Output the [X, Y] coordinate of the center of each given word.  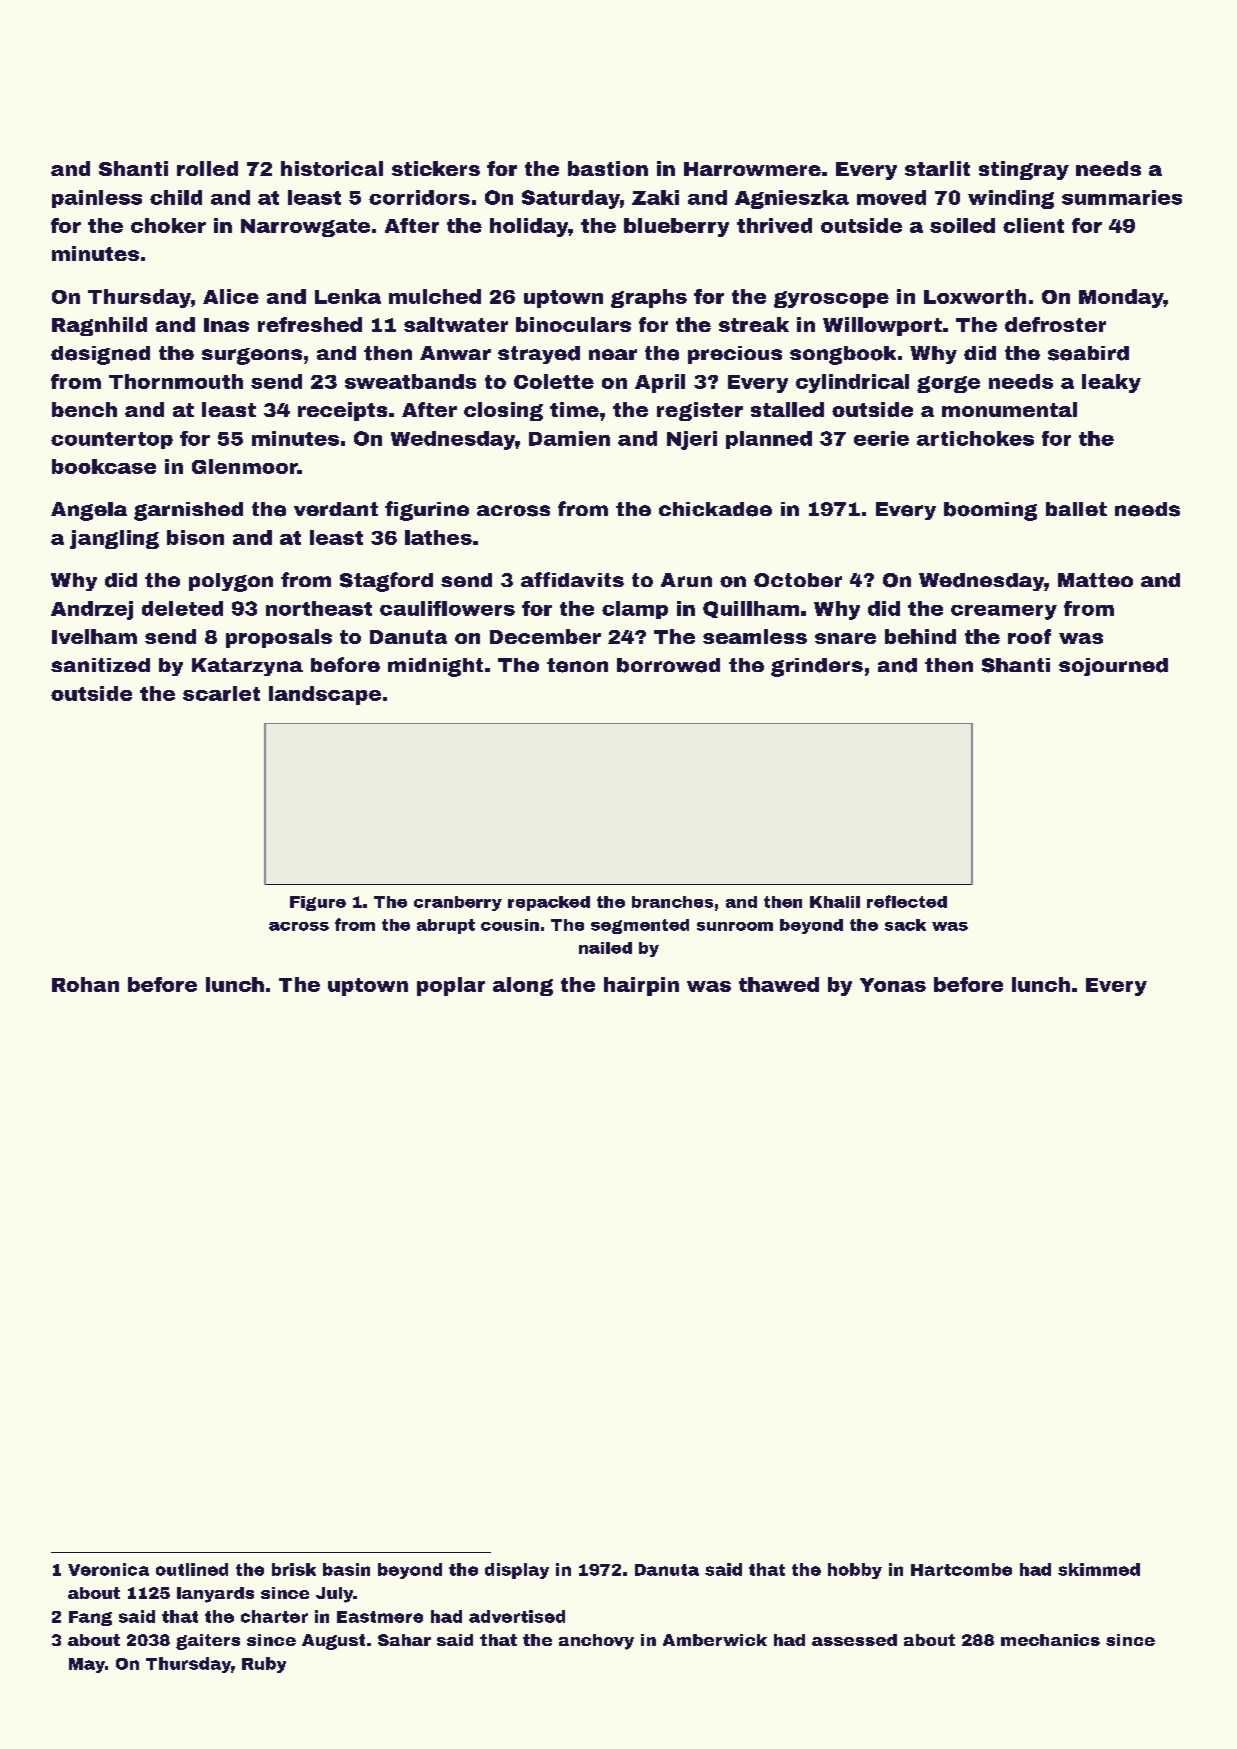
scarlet [221, 693]
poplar [451, 986]
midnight [435, 667]
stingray [1024, 170]
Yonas [893, 985]
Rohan [85, 984]
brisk [294, 1569]
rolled [207, 168]
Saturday [571, 199]
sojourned [1113, 667]
